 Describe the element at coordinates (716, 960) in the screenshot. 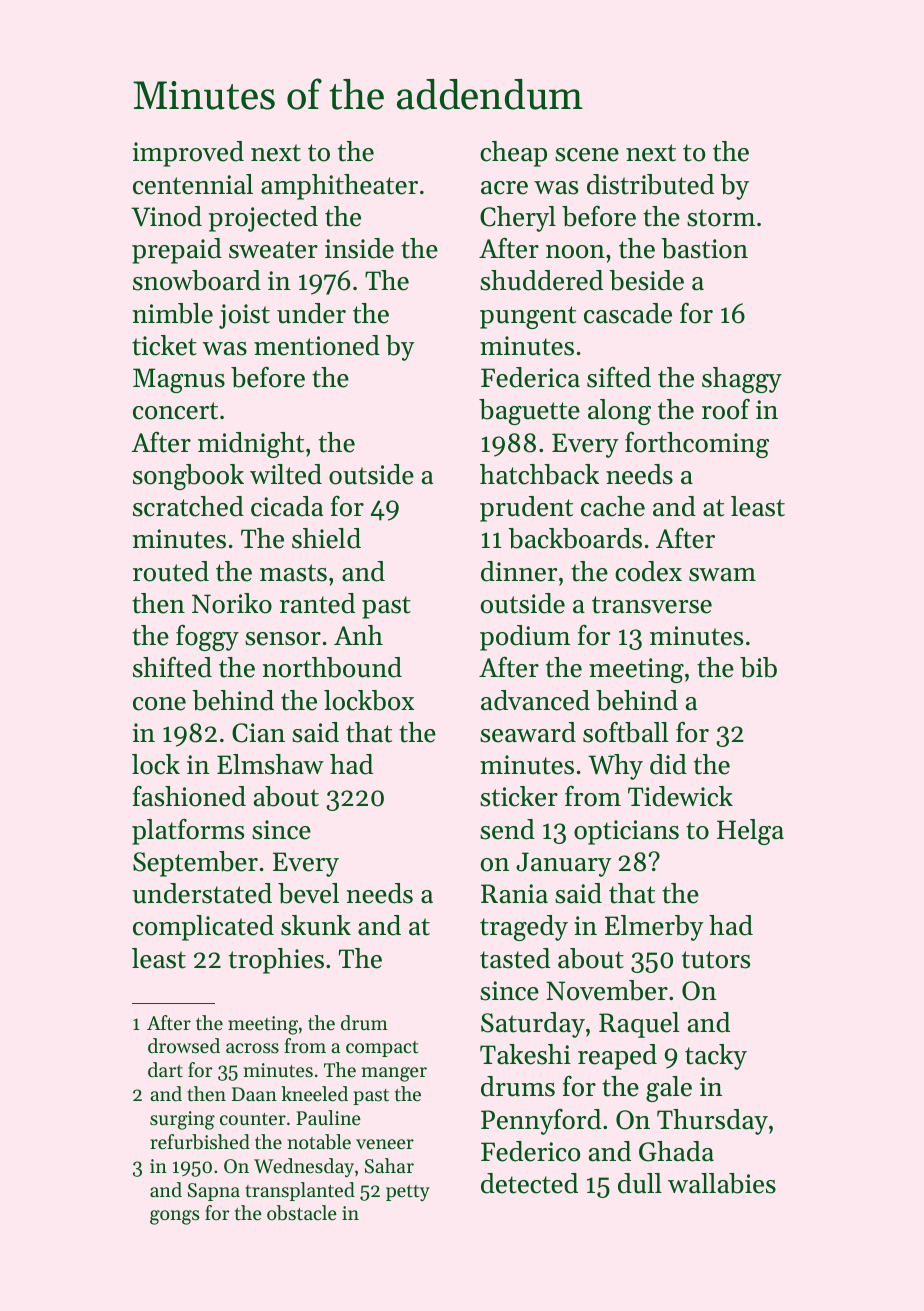

I see `tutors` at that location.
